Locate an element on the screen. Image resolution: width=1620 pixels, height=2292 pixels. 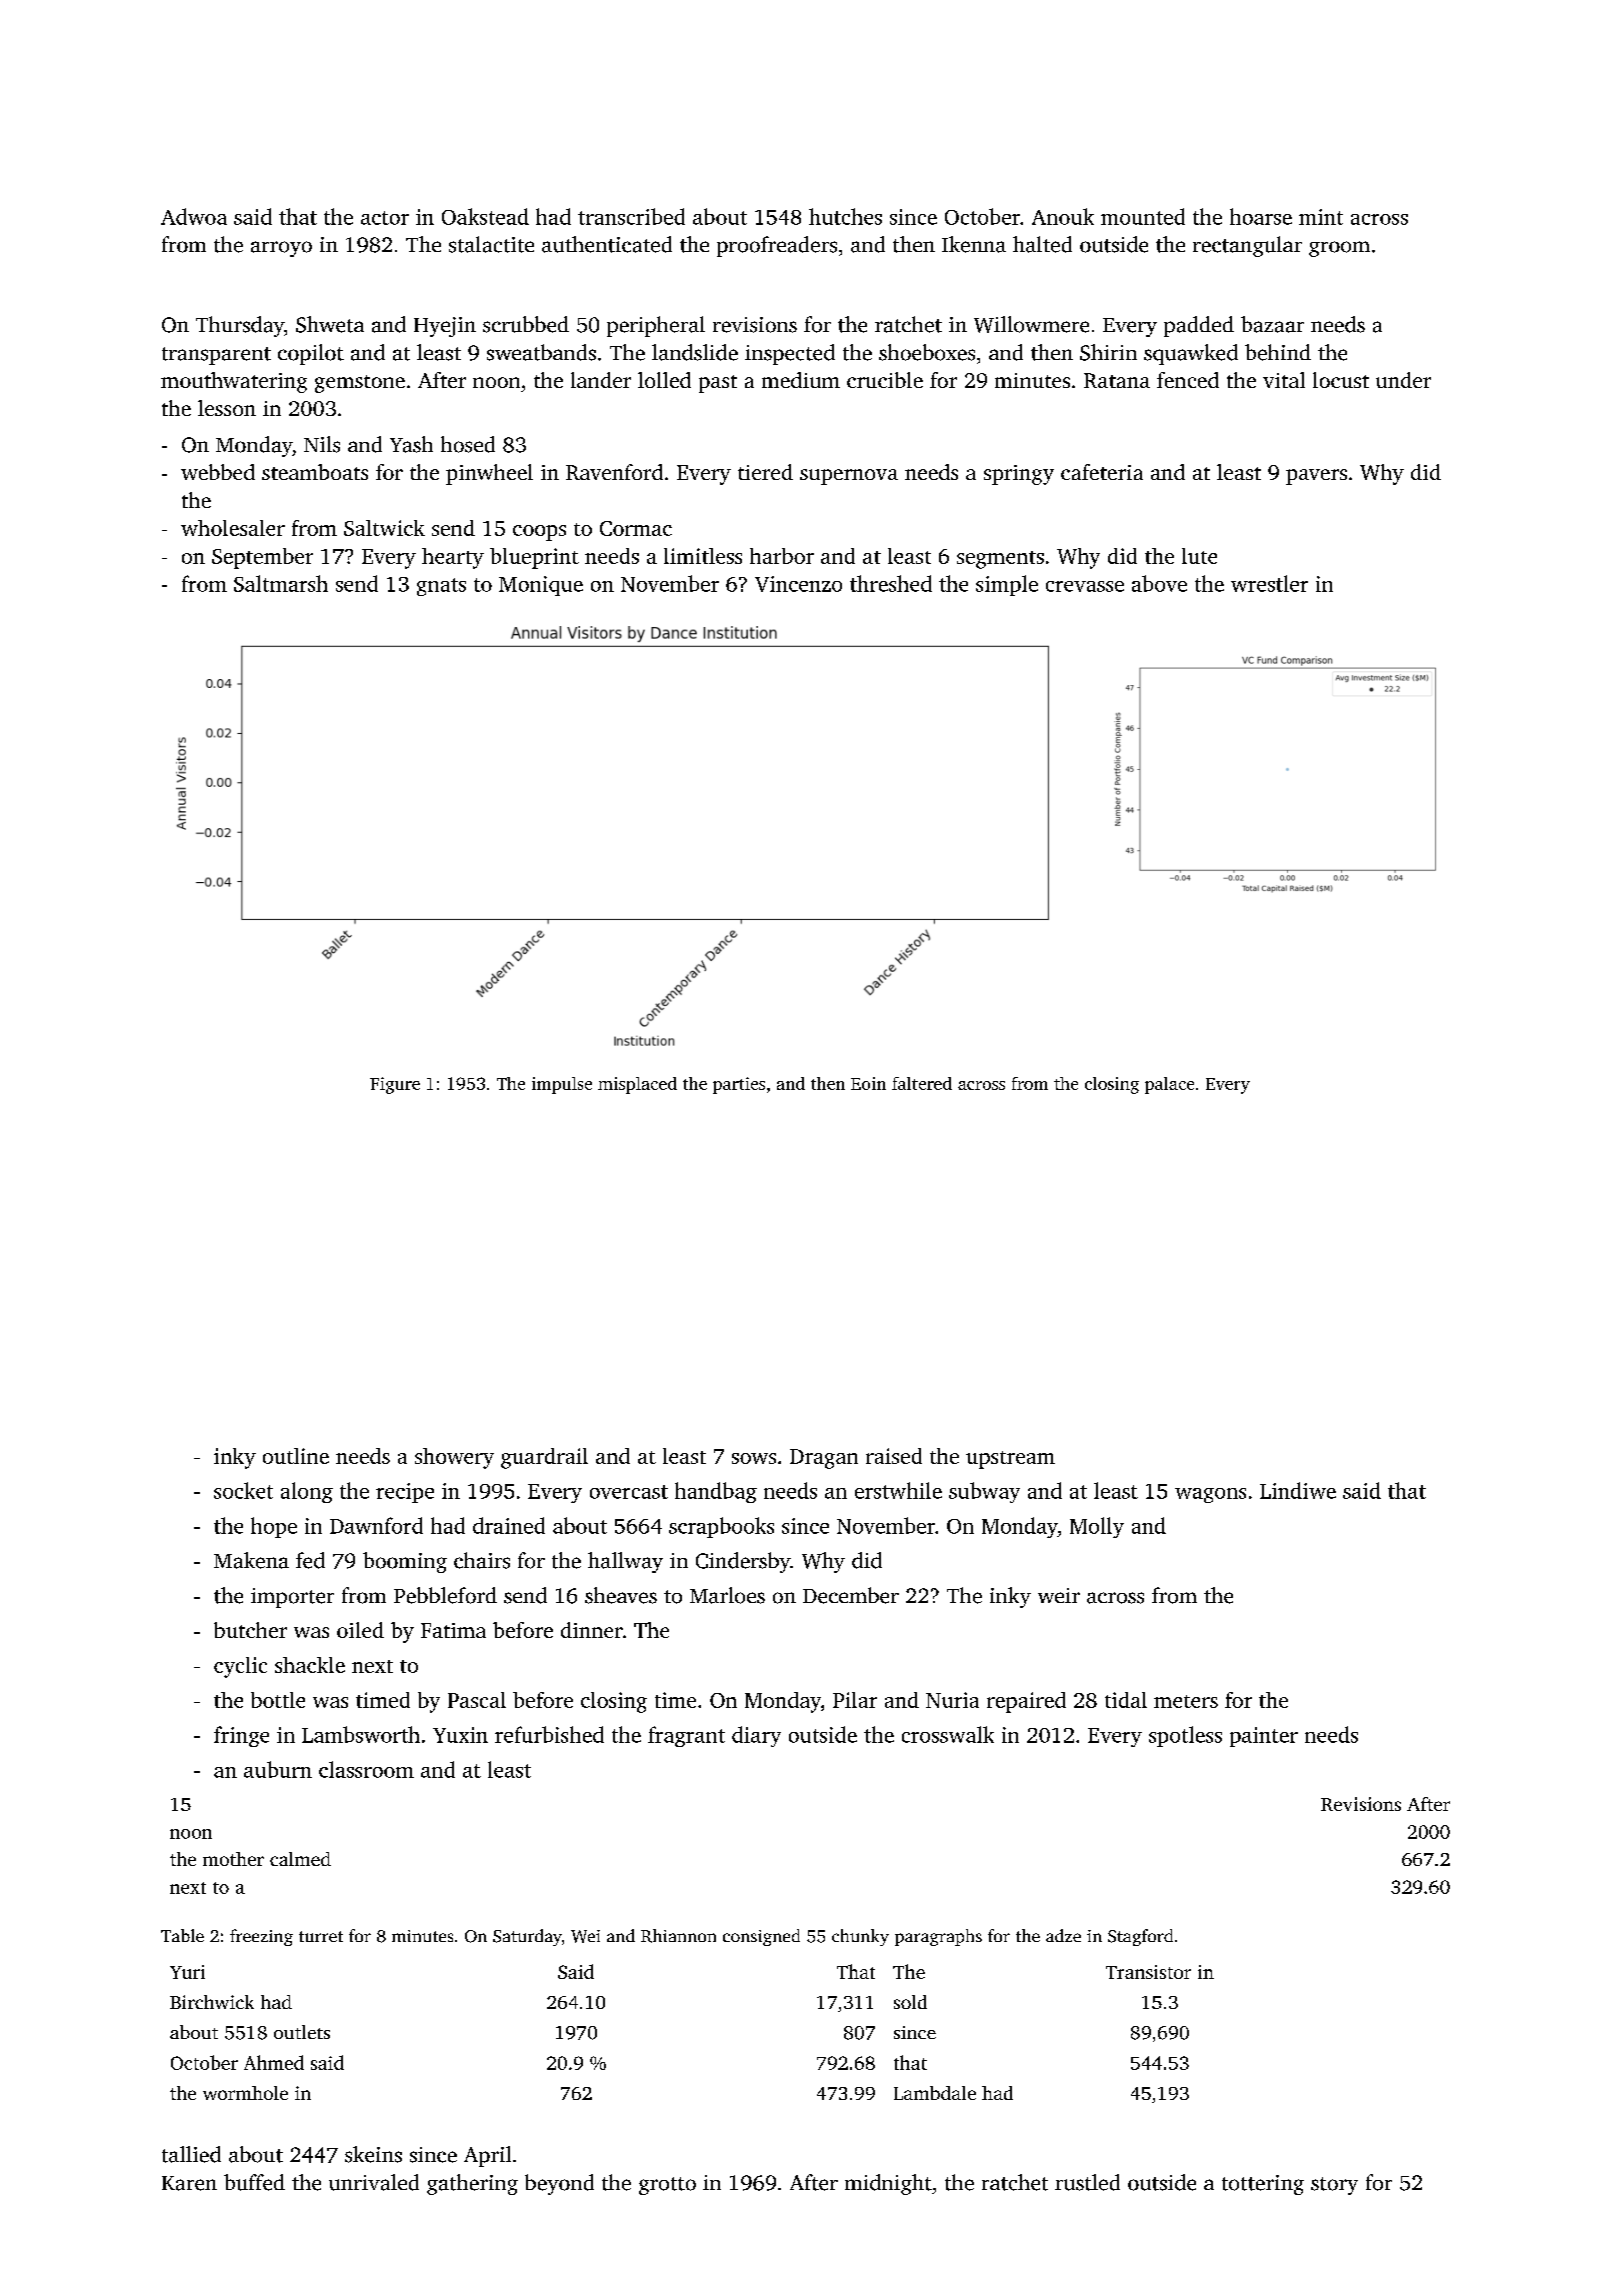
squawked is located at coordinates (1191, 354).
